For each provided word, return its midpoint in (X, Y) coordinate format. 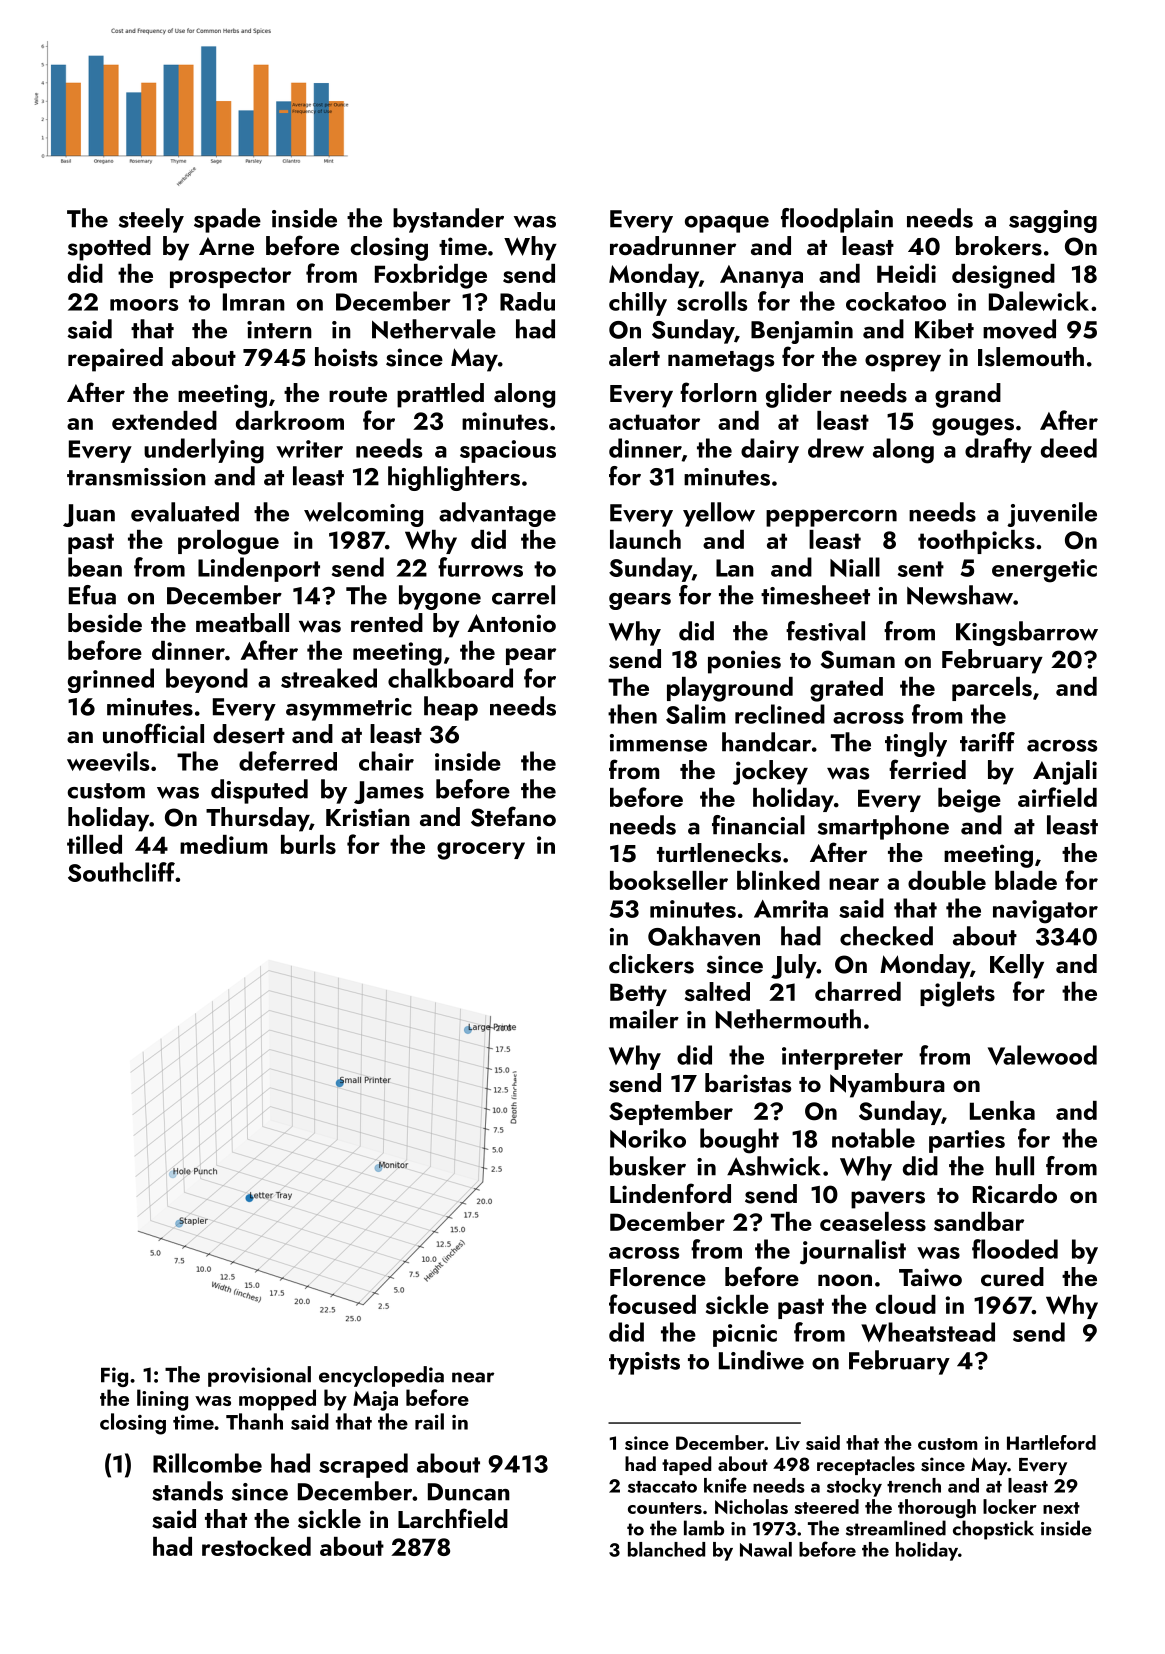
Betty (638, 994)
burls (308, 844)
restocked (256, 1546)
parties (967, 1141)
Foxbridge (431, 276)
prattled (440, 395)
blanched (666, 1549)
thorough (937, 1508)
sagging (1053, 221)
